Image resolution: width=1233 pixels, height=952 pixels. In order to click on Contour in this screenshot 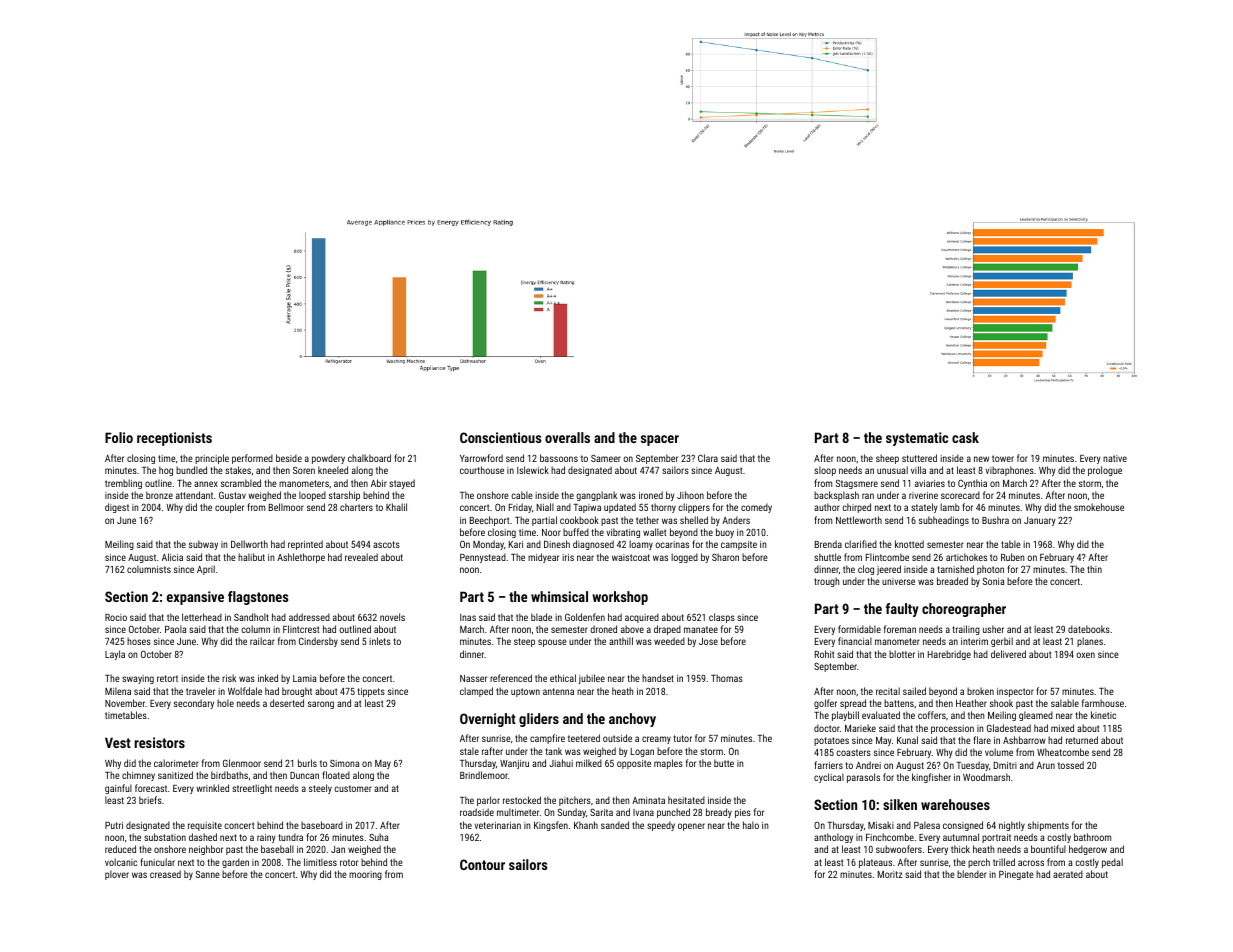, I will do `click(482, 864)`.
